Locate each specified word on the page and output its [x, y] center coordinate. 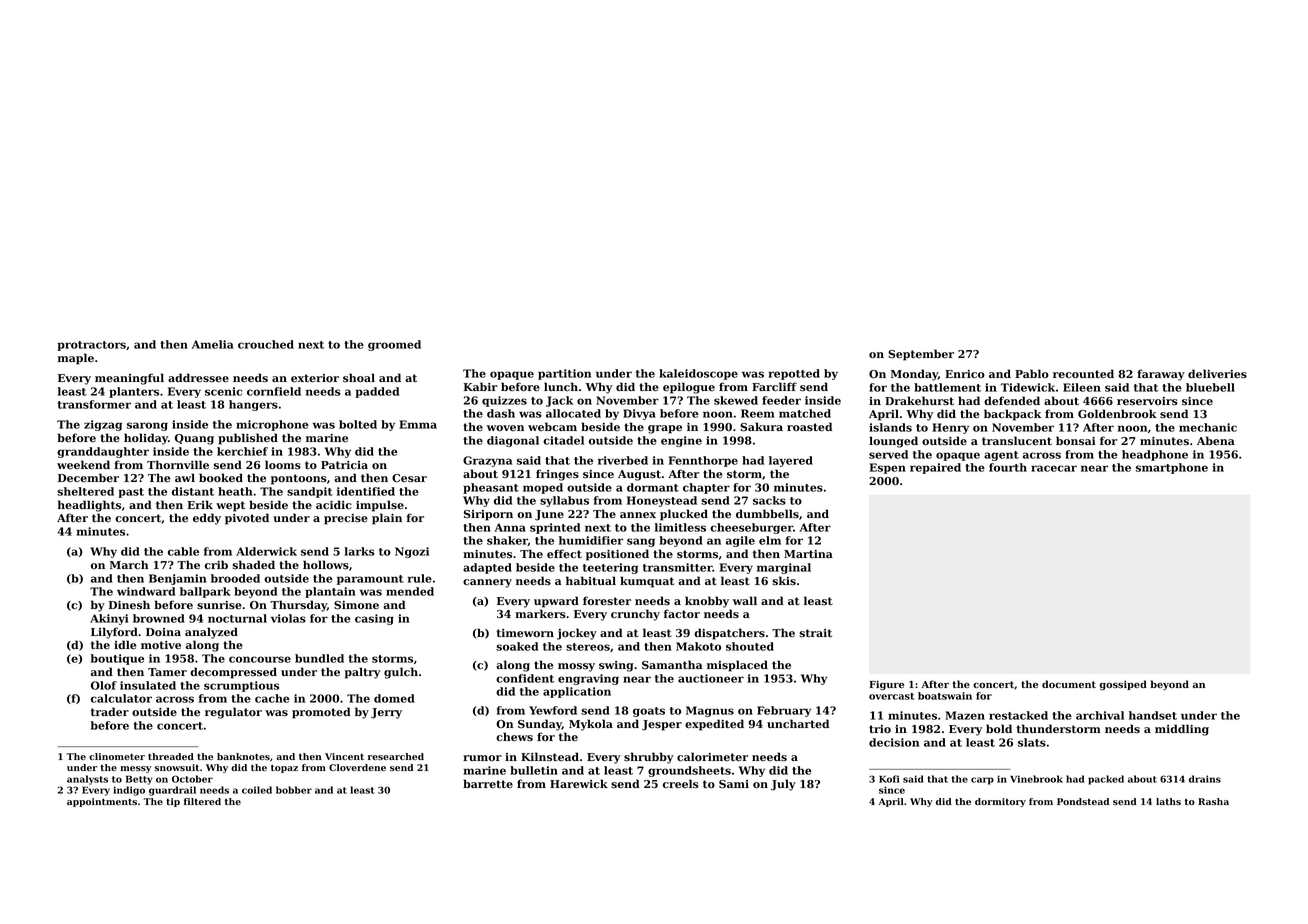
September [921, 355]
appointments [102, 802]
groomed [394, 345]
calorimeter [712, 757]
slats [1032, 742]
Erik [200, 504]
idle [125, 645]
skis [784, 581]
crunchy [635, 615]
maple [76, 359]
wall [745, 600]
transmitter [677, 567]
